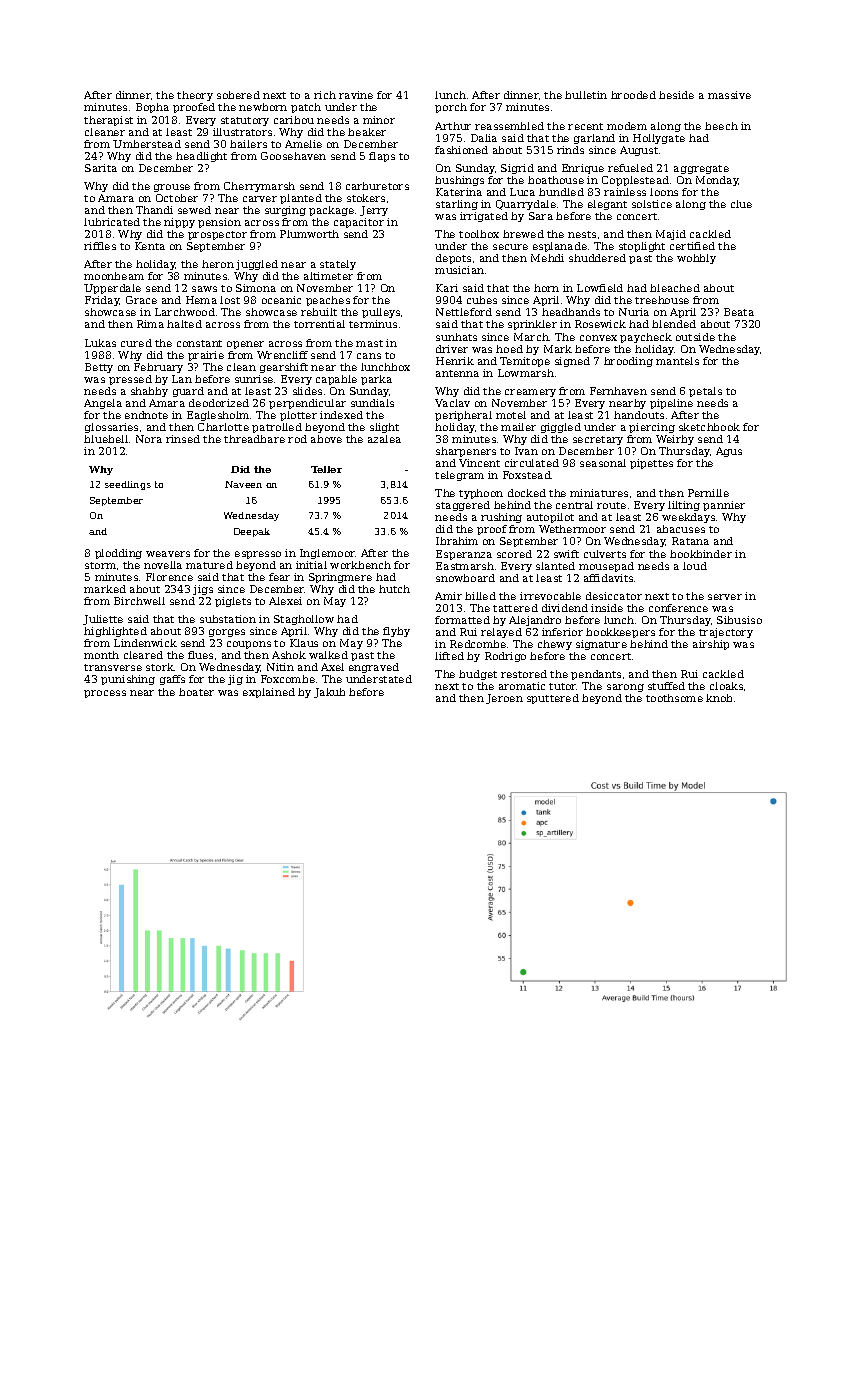  What do you see at coordinates (195, 96) in the screenshot?
I see `theory` at bounding box center [195, 96].
